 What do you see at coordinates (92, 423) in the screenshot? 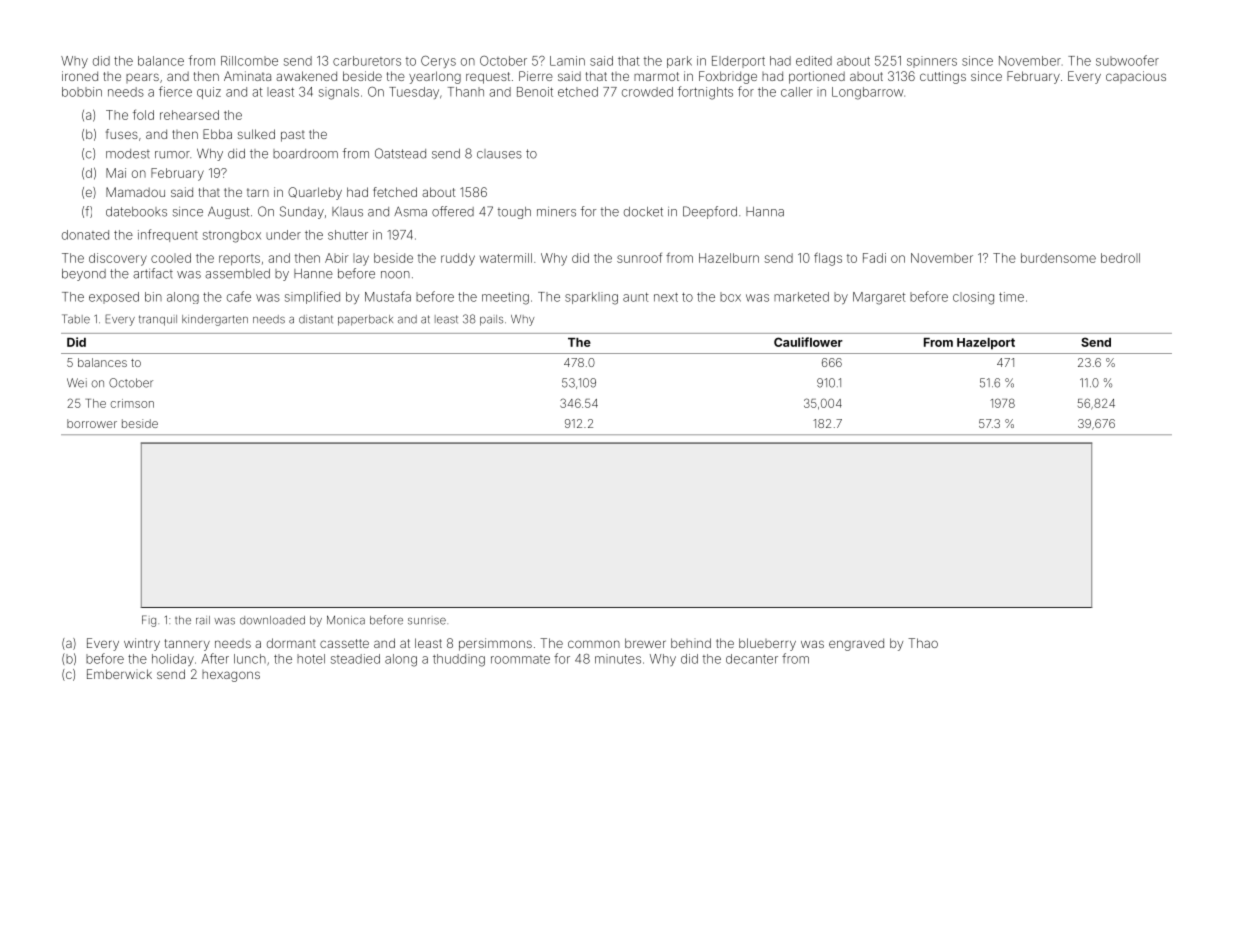
I see `borrower` at bounding box center [92, 423].
